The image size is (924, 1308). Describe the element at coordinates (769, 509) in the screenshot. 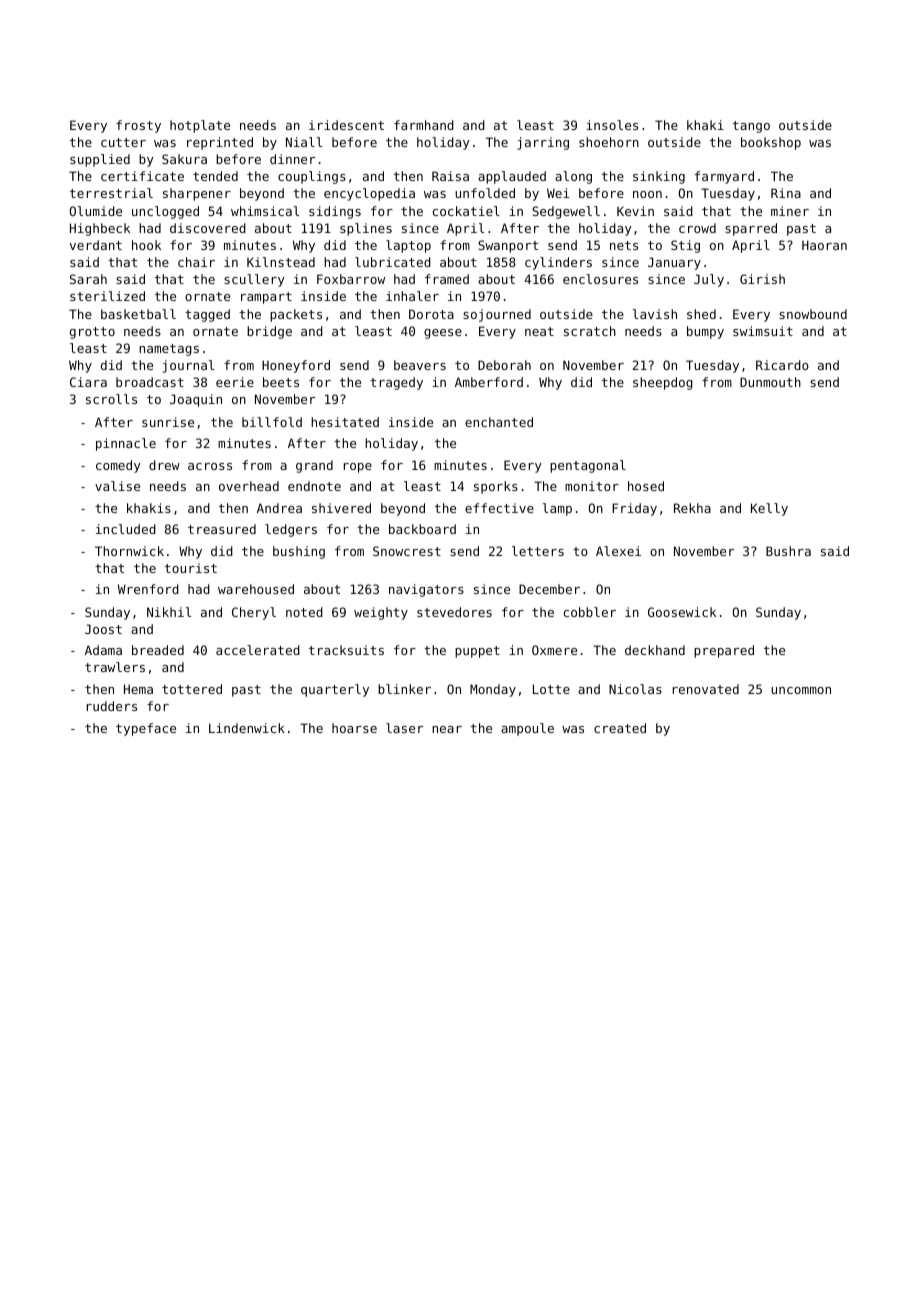

I see `Kelly` at that location.
